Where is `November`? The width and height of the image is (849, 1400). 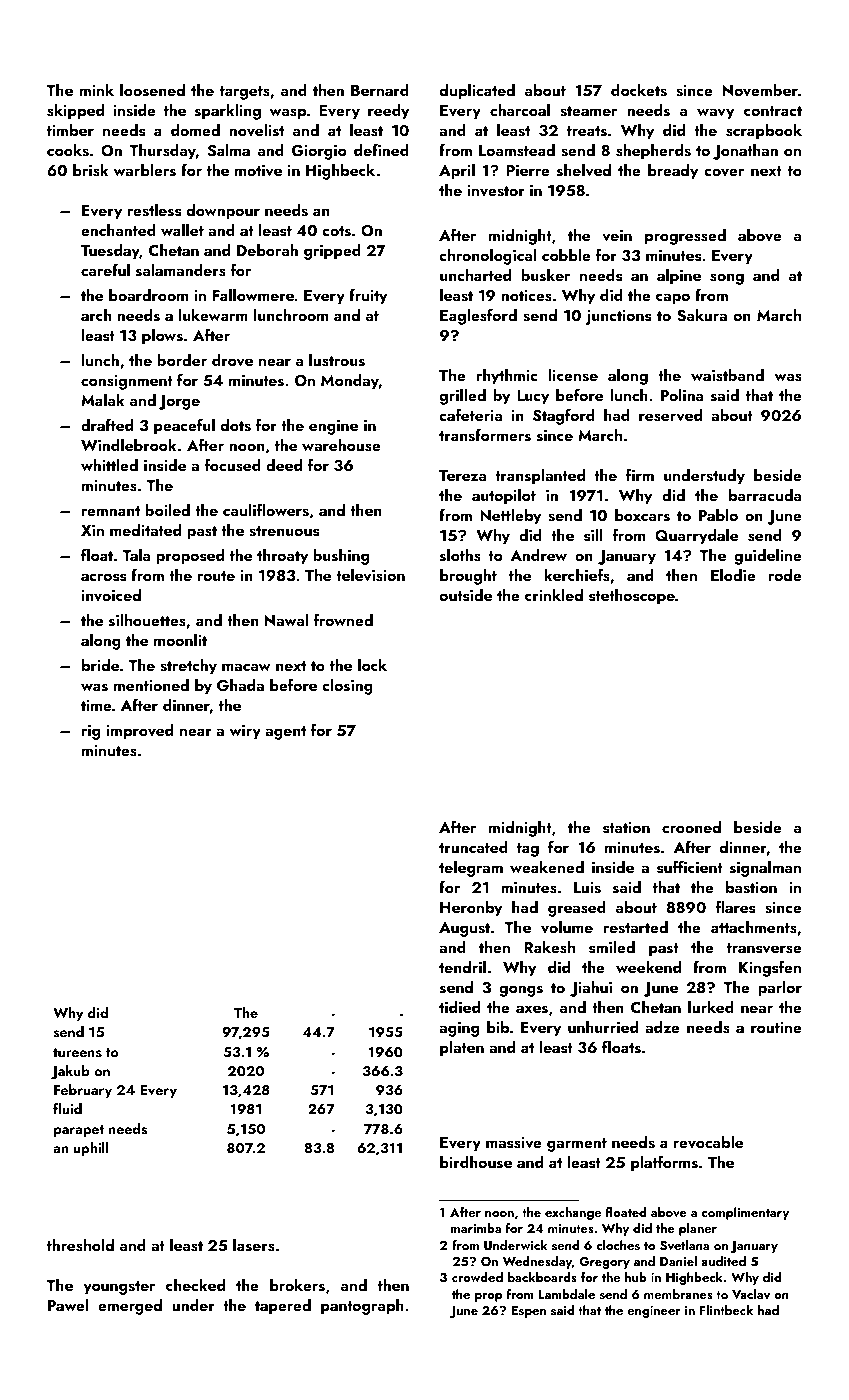
November is located at coordinates (760, 90).
